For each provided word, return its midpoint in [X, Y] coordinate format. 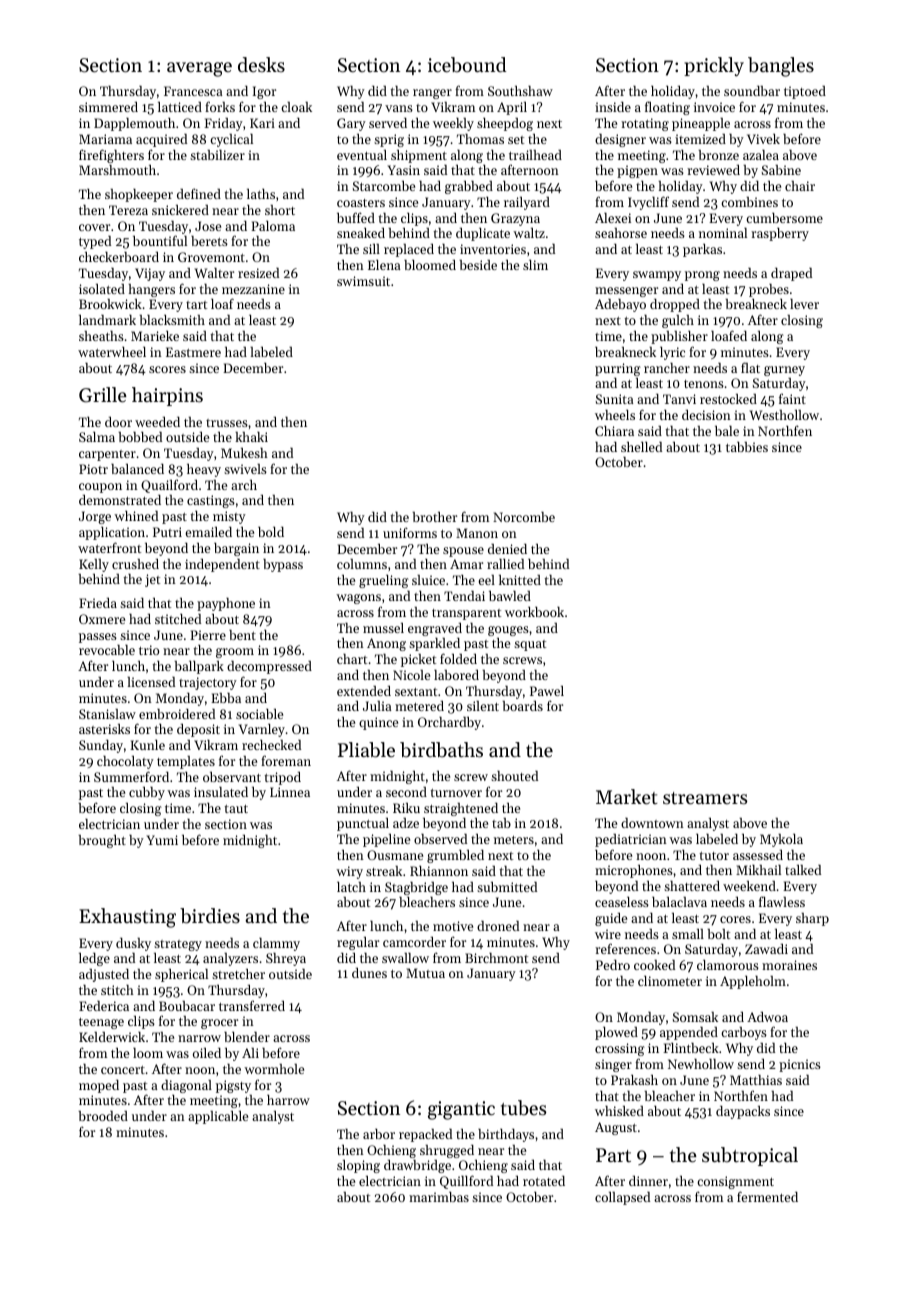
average [199, 69]
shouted [514, 776]
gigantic [461, 1110]
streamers [705, 798]
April [512, 108]
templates [186, 762]
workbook [534, 611]
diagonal [186, 1086]
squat [530, 645]
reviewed [713, 170]
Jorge [95, 517]
